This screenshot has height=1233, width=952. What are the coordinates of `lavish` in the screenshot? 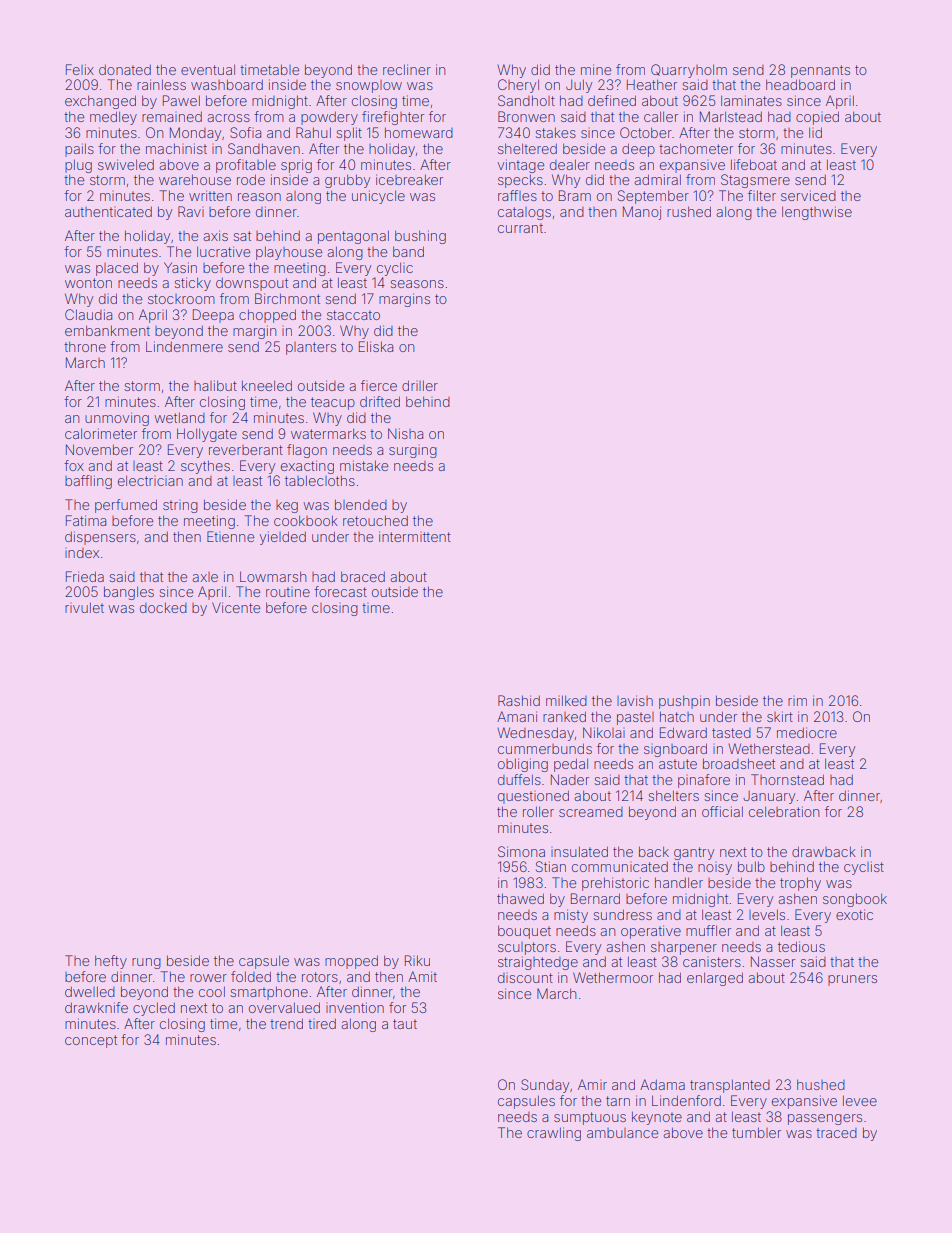 It's located at (635, 700).
